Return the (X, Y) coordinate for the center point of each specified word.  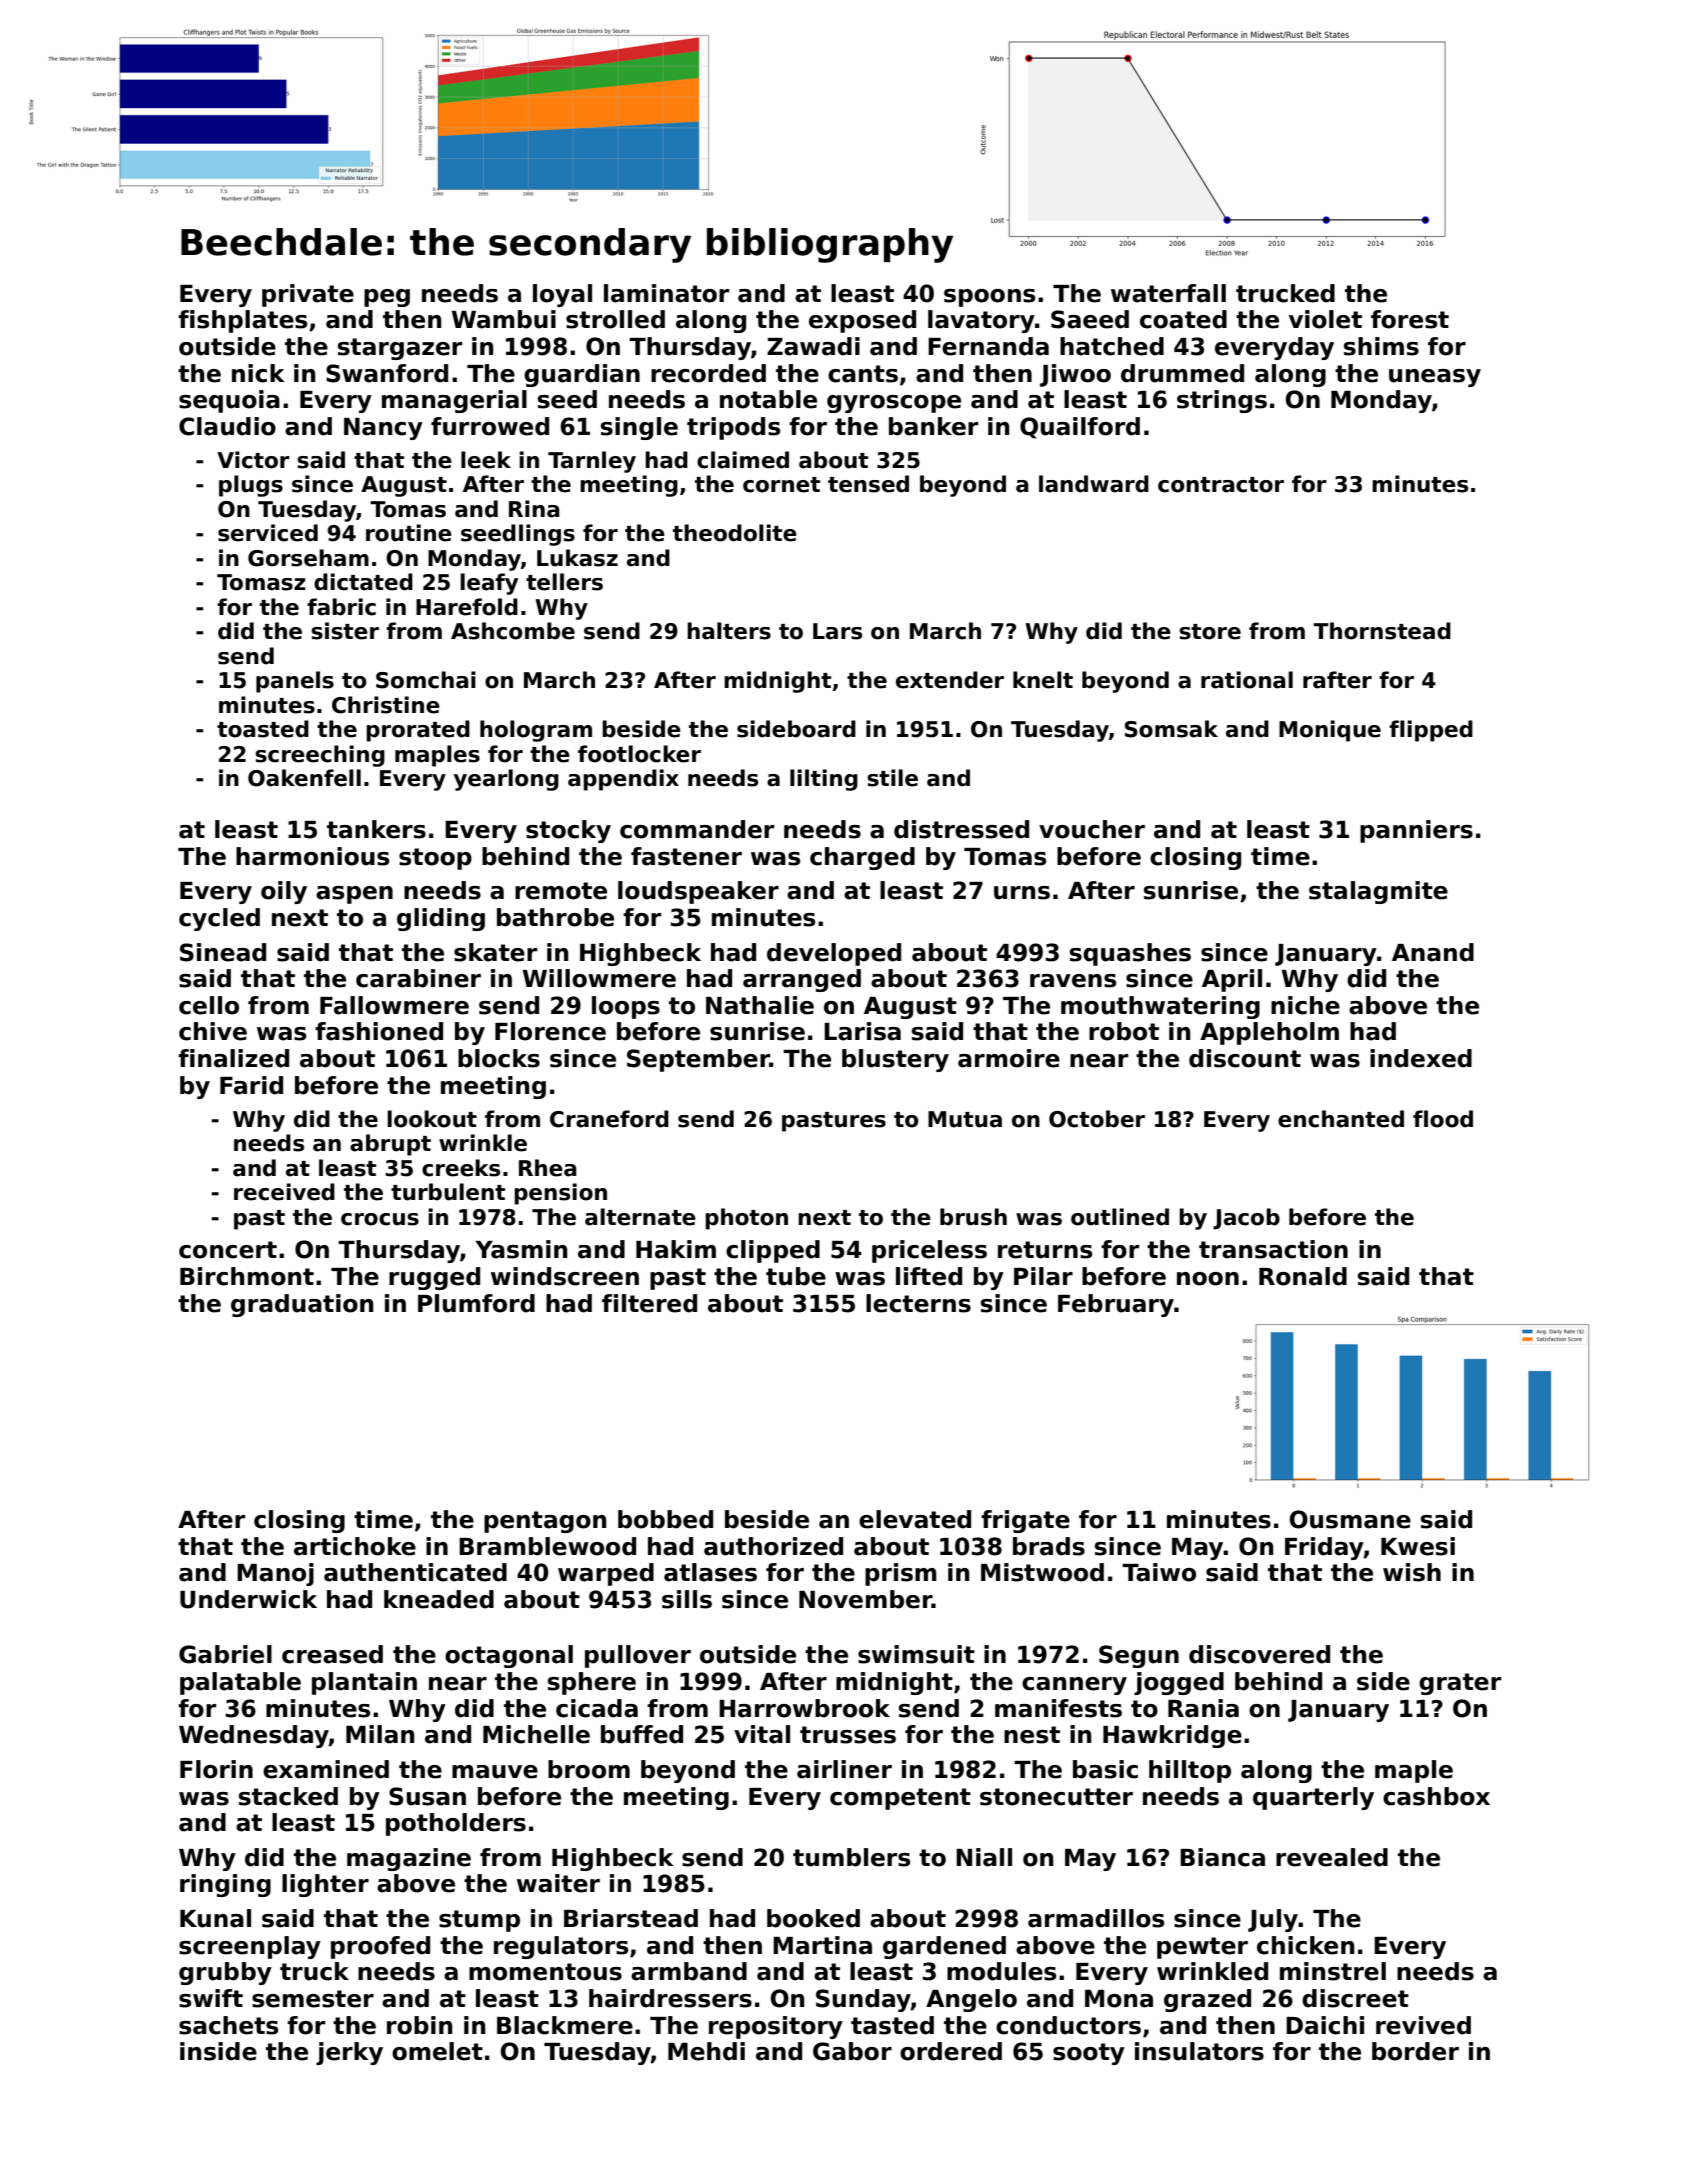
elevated (915, 1519)
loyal (562, 295)
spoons (989, 298)
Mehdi (706, 2051)
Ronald (1303, 1276)
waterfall (1168, 293)
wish (1412, 1572)
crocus (380, 1219)
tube (796, 1276)
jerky (349, 2053)
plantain (364, 1683)
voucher (1092, 829)
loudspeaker (698, 892)
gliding (441, 919)
